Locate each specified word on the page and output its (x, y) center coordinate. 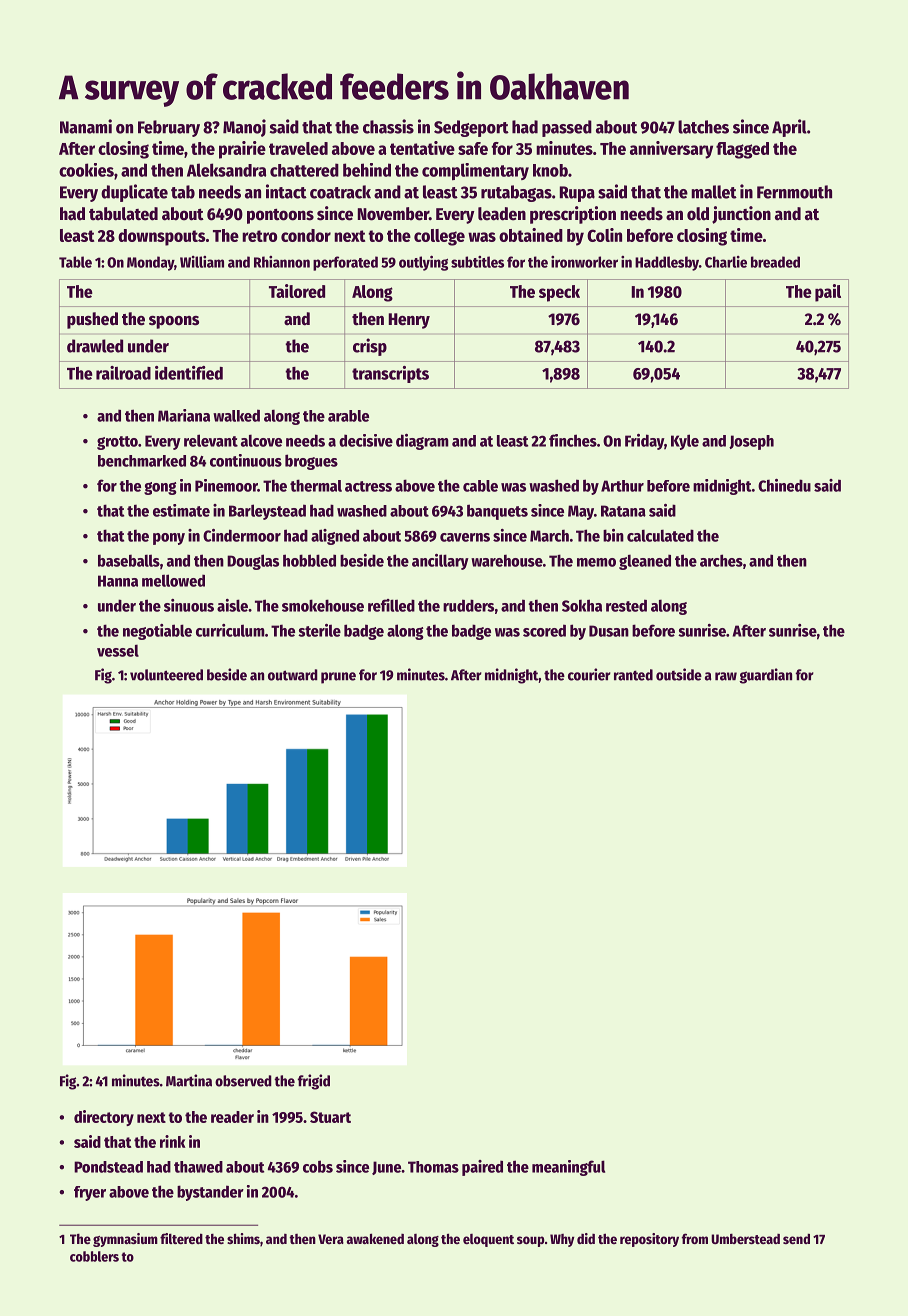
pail (828, 293)
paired (482, 1168)
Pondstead (108, 1167)
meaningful (568, 1168)
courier (589, 674)
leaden (502, 214)
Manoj (244, 128)
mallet (714, 192)
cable (480, 486)
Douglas (253, 562)
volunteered (166, 675)
